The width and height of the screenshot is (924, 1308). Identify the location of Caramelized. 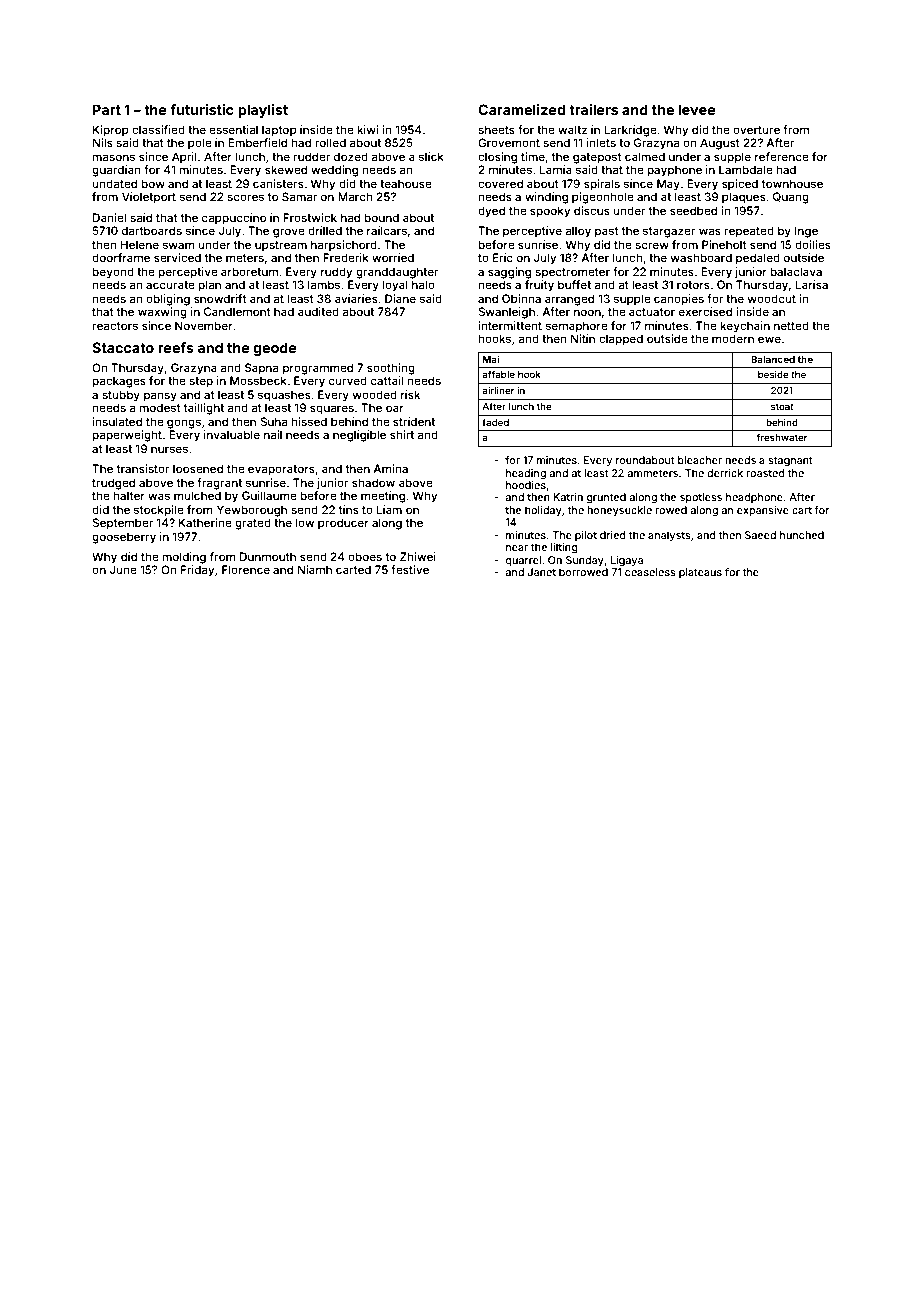
(521, 109).
